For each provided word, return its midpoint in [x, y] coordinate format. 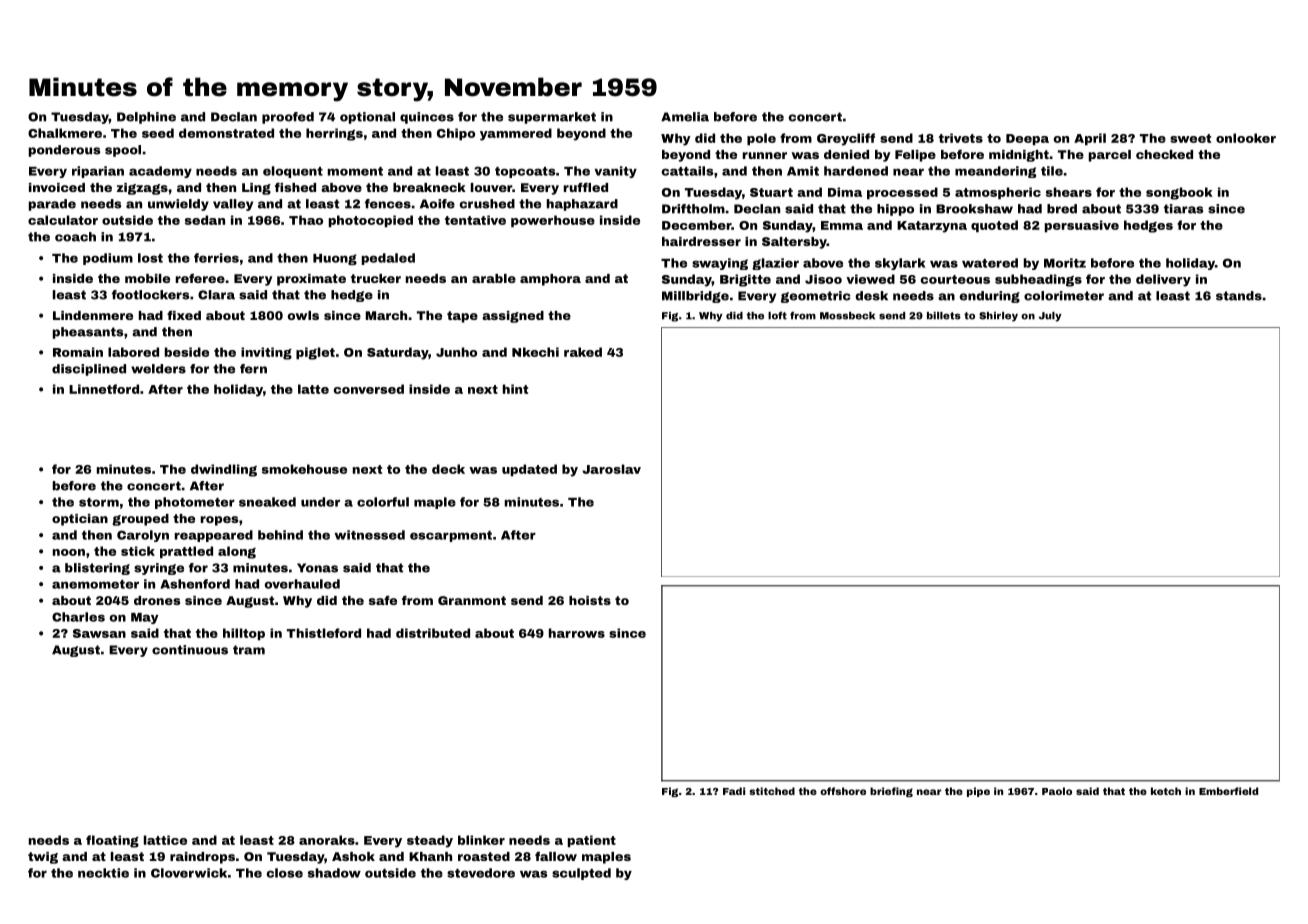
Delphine [146, 118]
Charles [78, 617]
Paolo [1057, 791]
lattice [165, 840]
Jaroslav [611, 469]
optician [80, 520]
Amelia [685, 117]
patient [592, 841]
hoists [590, 600]
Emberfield [1228, 791]
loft [777, 316]
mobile [147, 278]
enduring [990, 297]
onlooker [1246, 138]
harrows [577, 633]
